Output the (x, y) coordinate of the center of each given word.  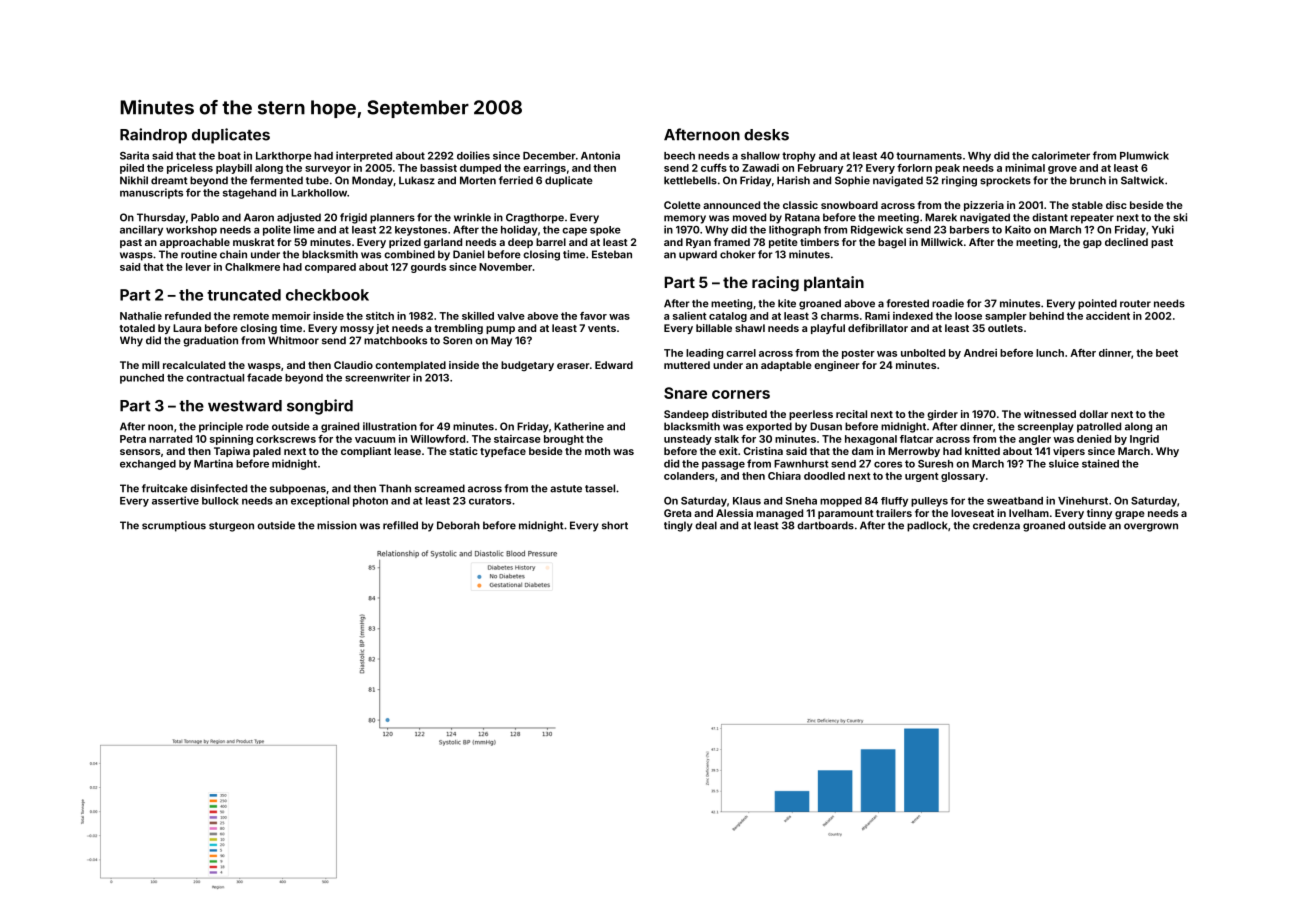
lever (198, 267)
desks (766, 135)
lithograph (795, 230)
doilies (473, 155)
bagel (892, 243)
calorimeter (1061, 155)
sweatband (1015, 501)
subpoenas (298, 489)
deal (706, 525)
